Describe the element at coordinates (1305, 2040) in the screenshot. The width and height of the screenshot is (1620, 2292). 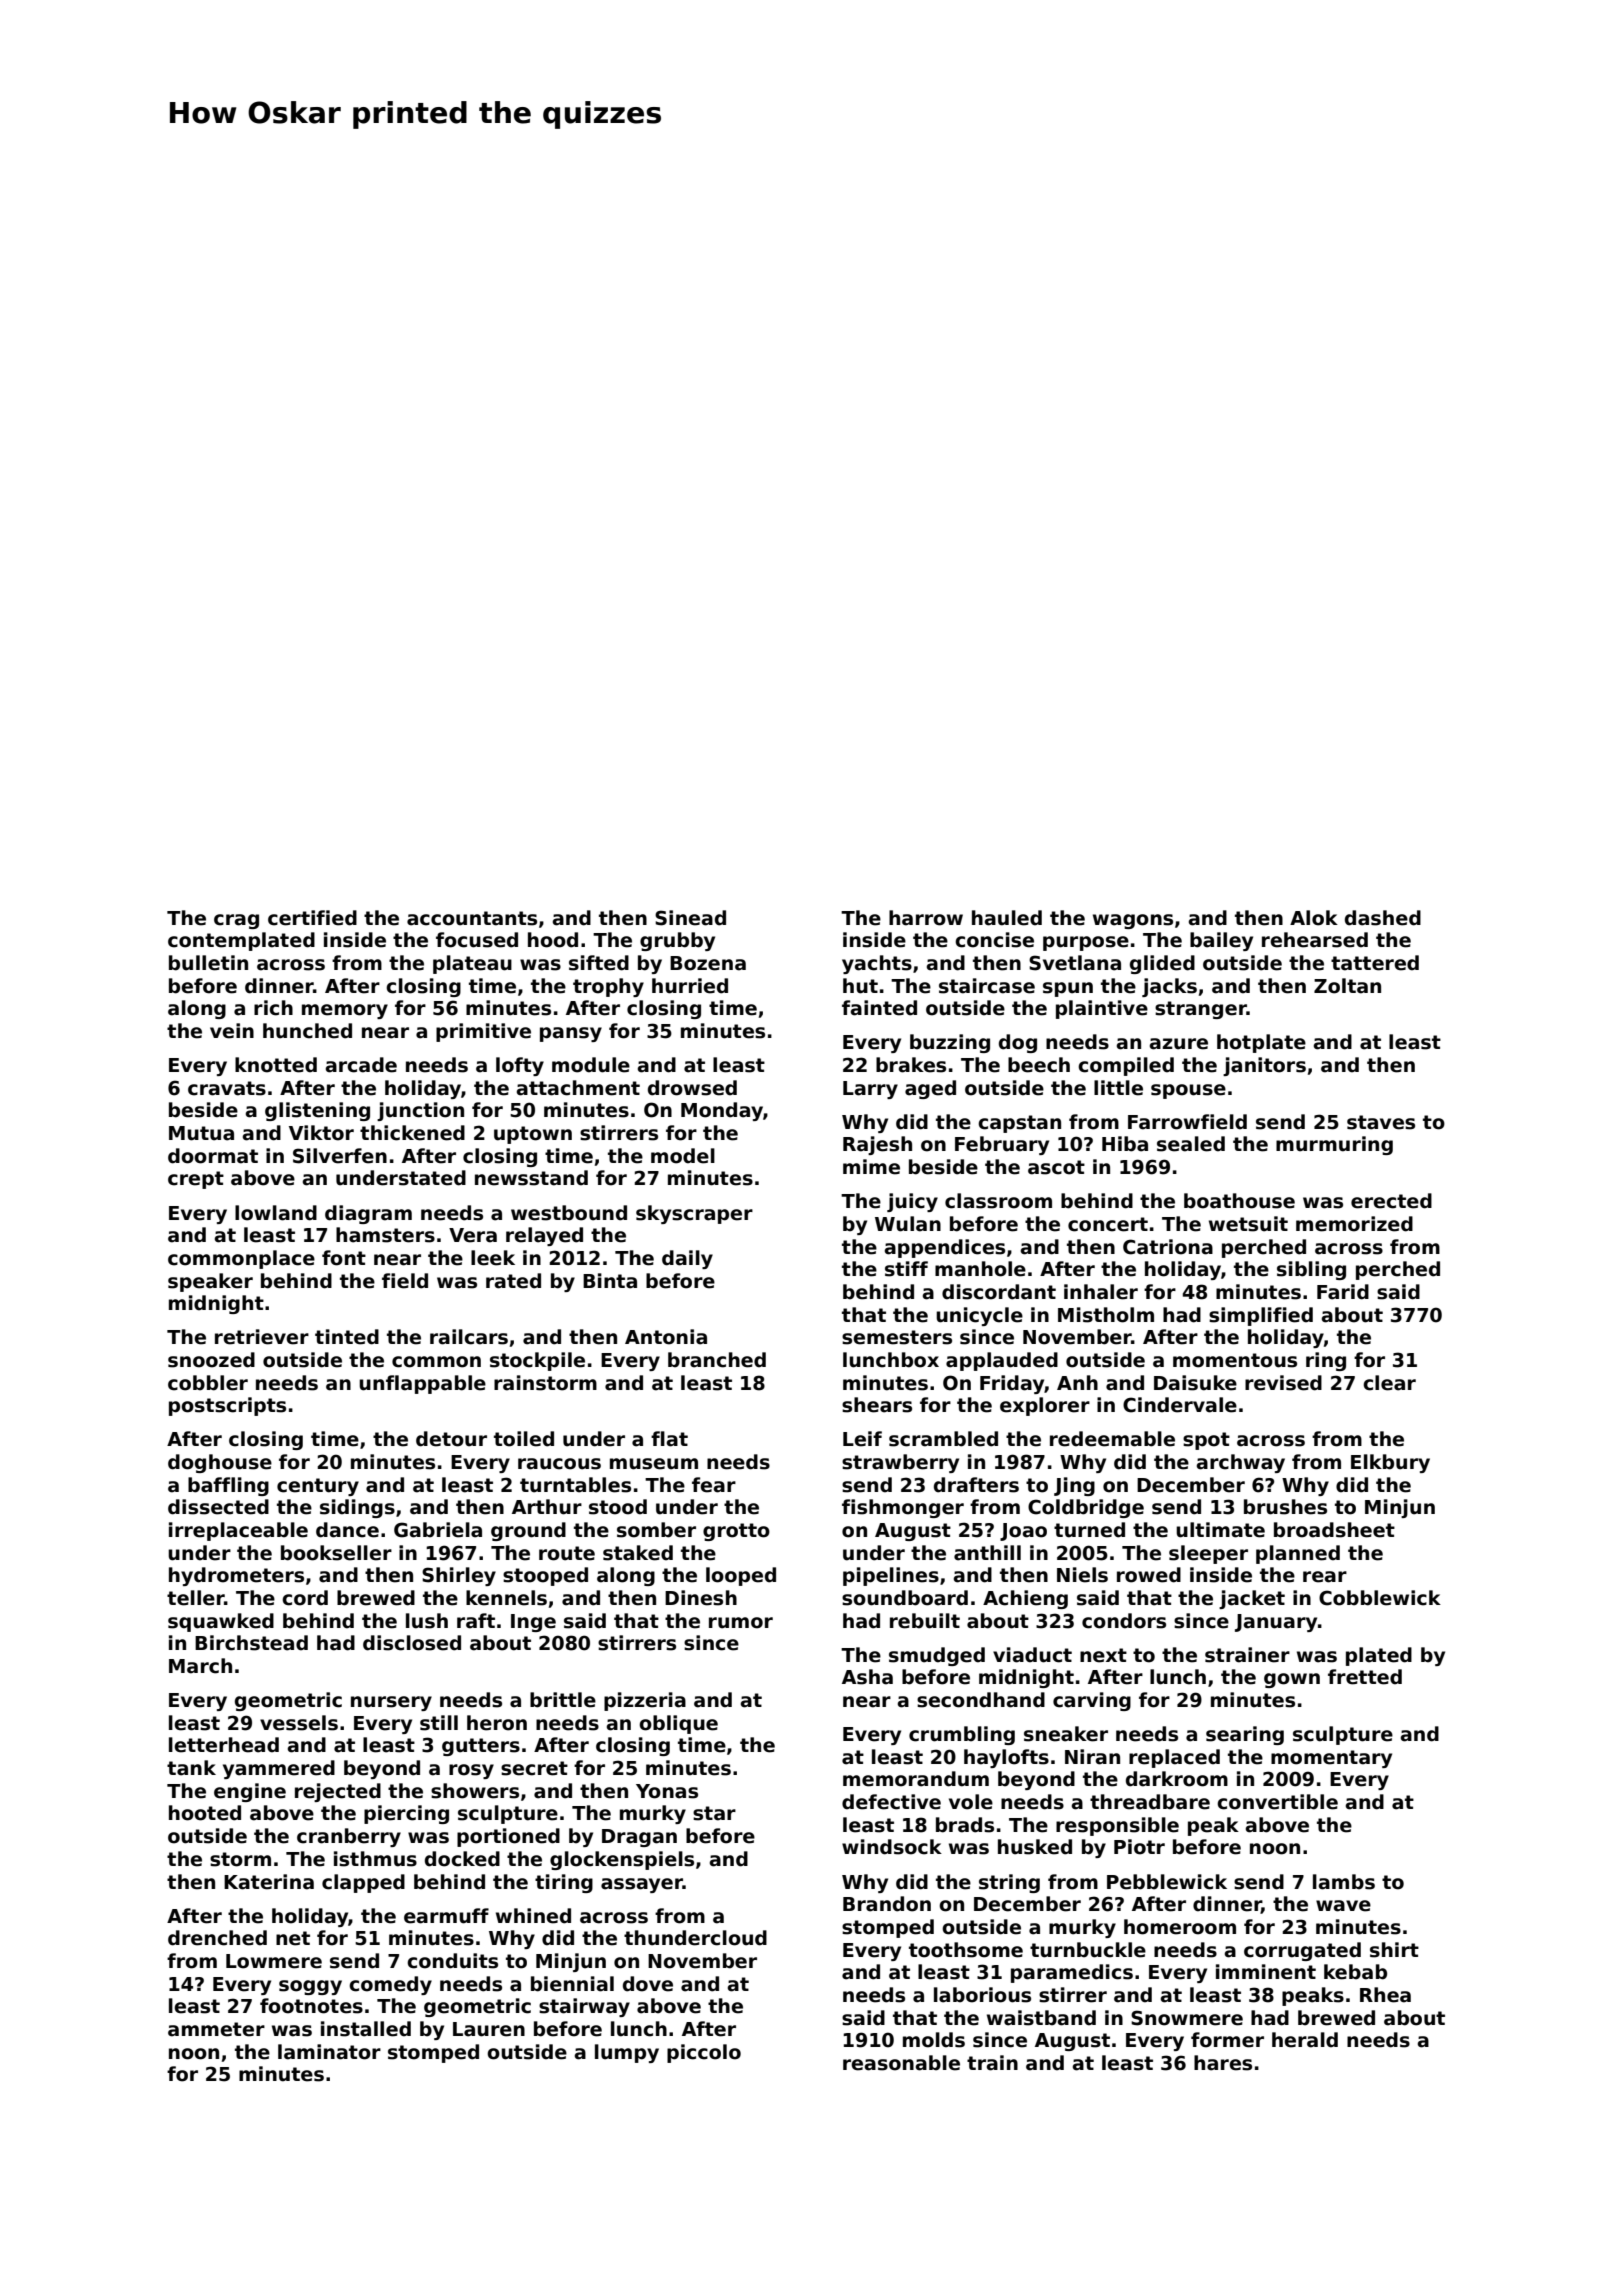
I see `herald` at that location.
